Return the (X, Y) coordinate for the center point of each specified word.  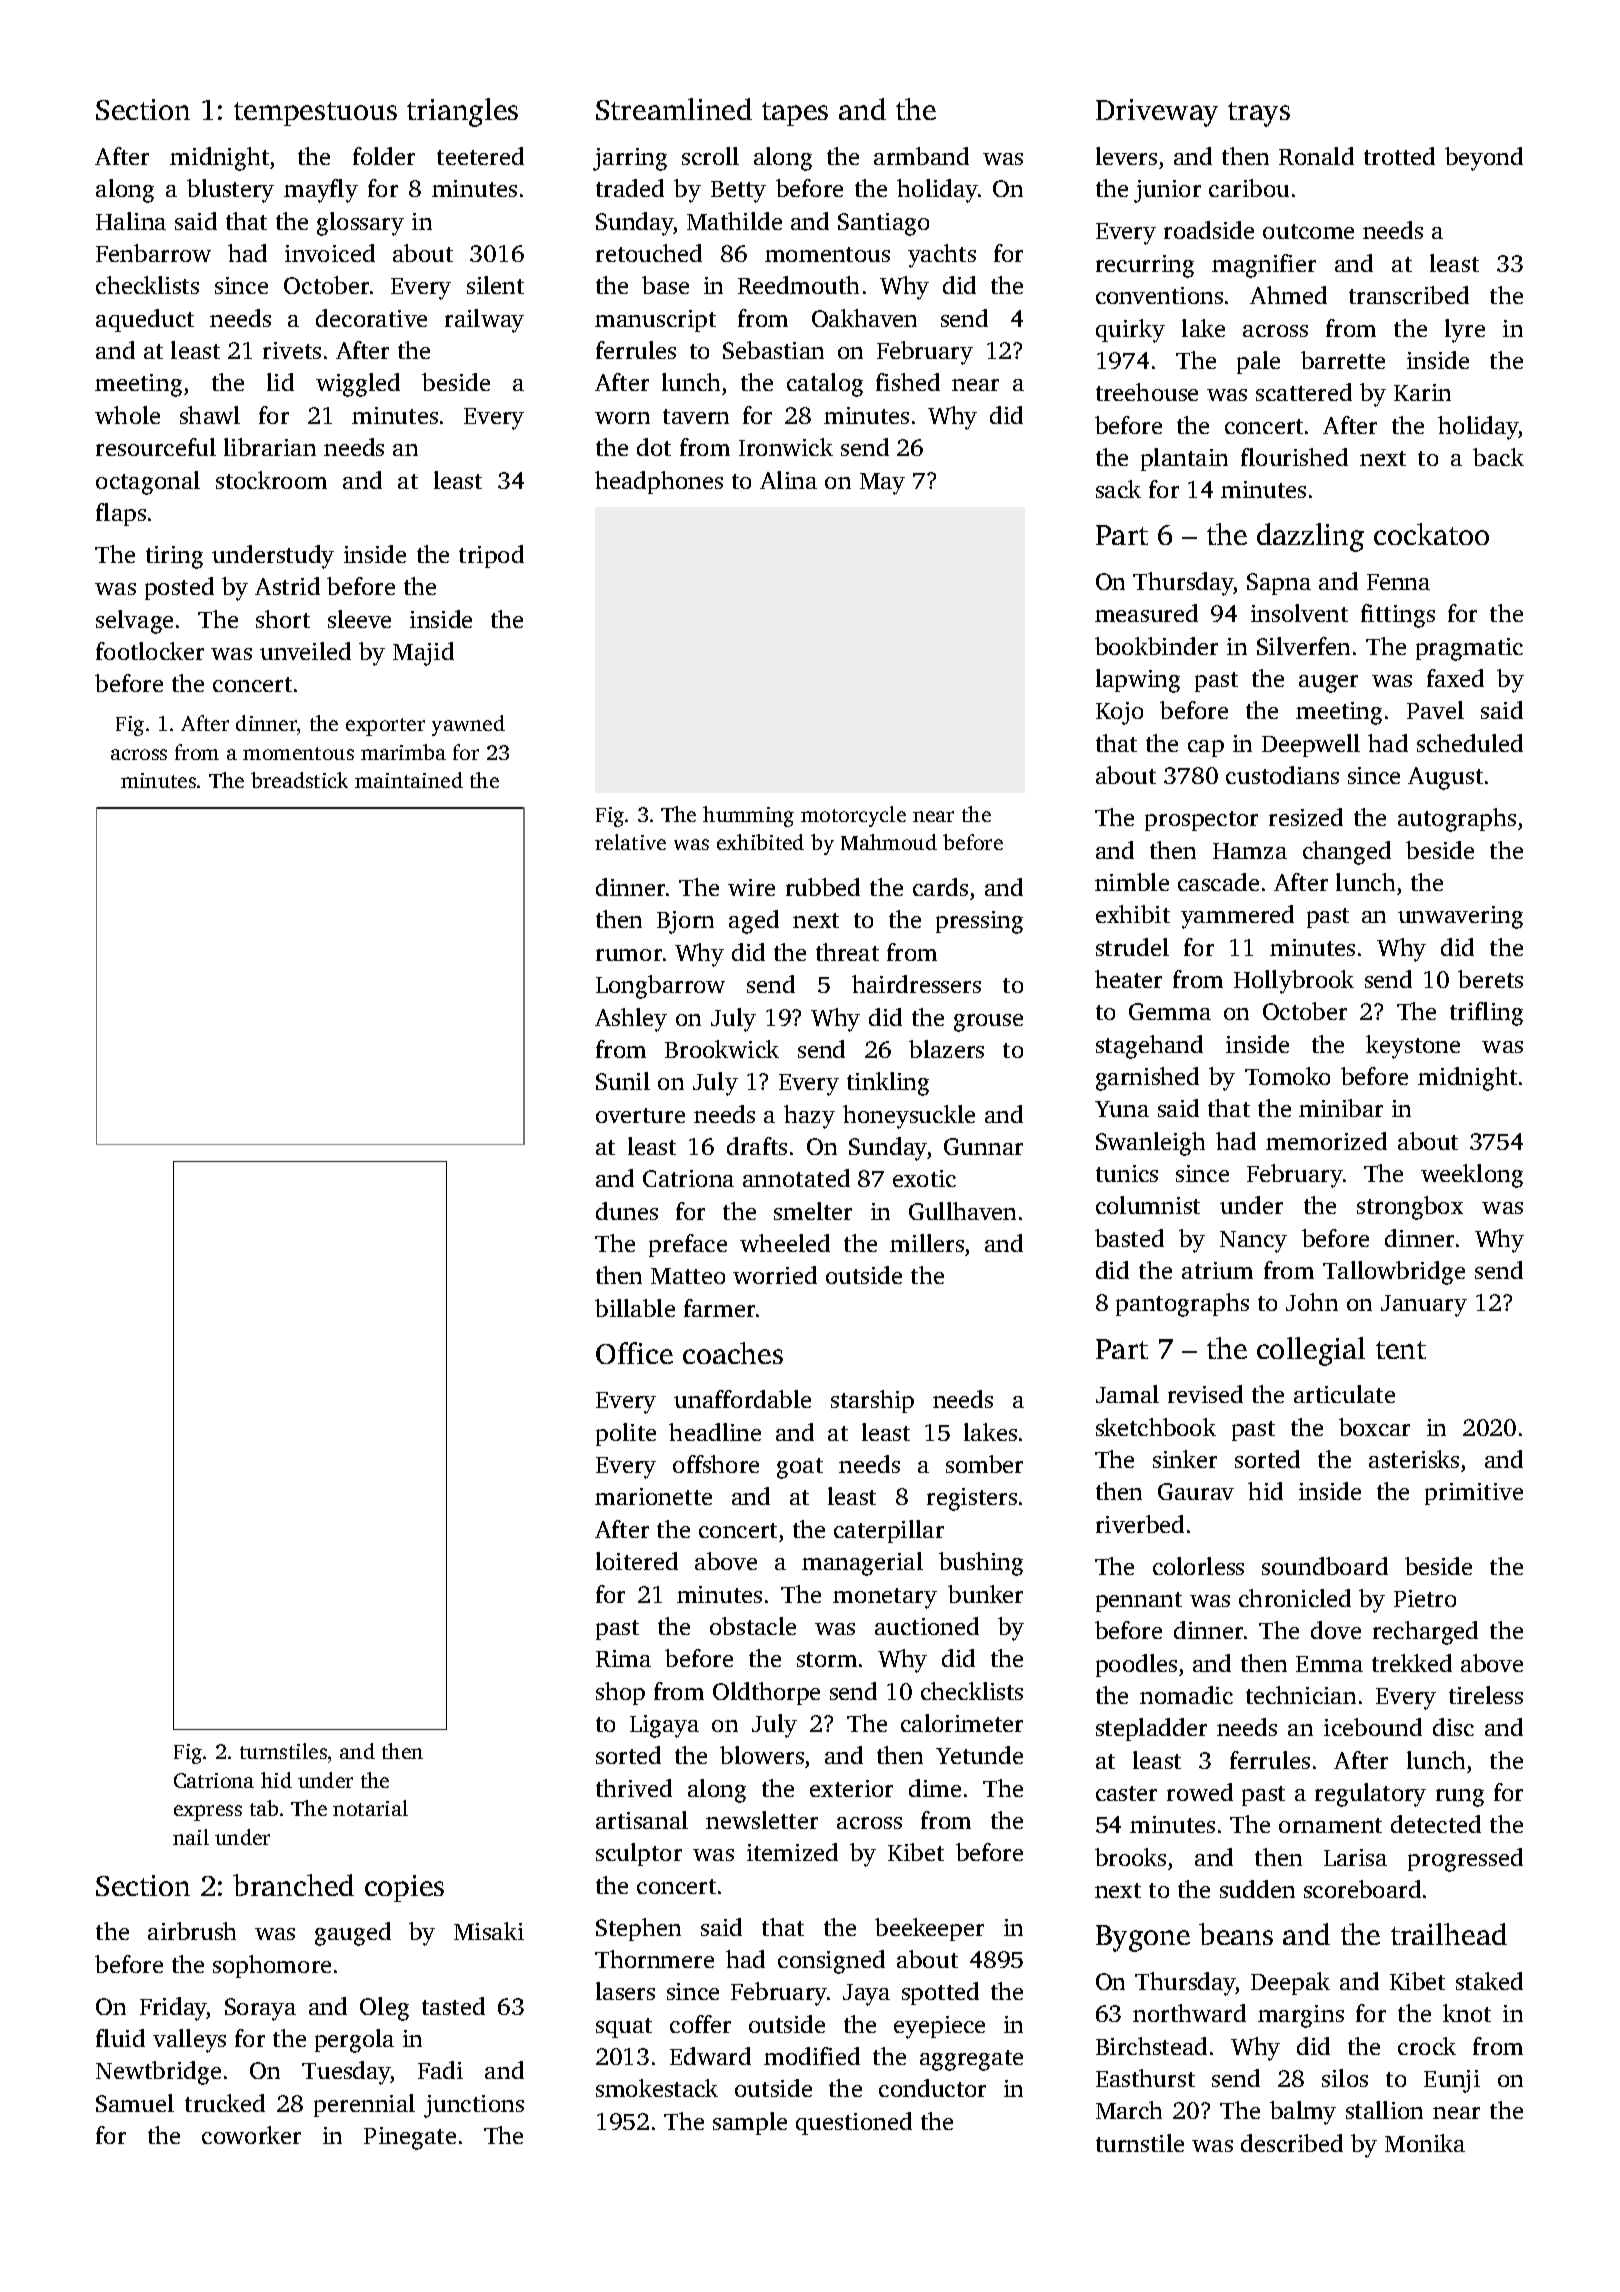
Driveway (1157, 113)
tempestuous (315, 114)
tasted (453, 2006)
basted (1129, 1238)
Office (634, 1353)
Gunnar (983, 1146)
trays (1259, 114)
